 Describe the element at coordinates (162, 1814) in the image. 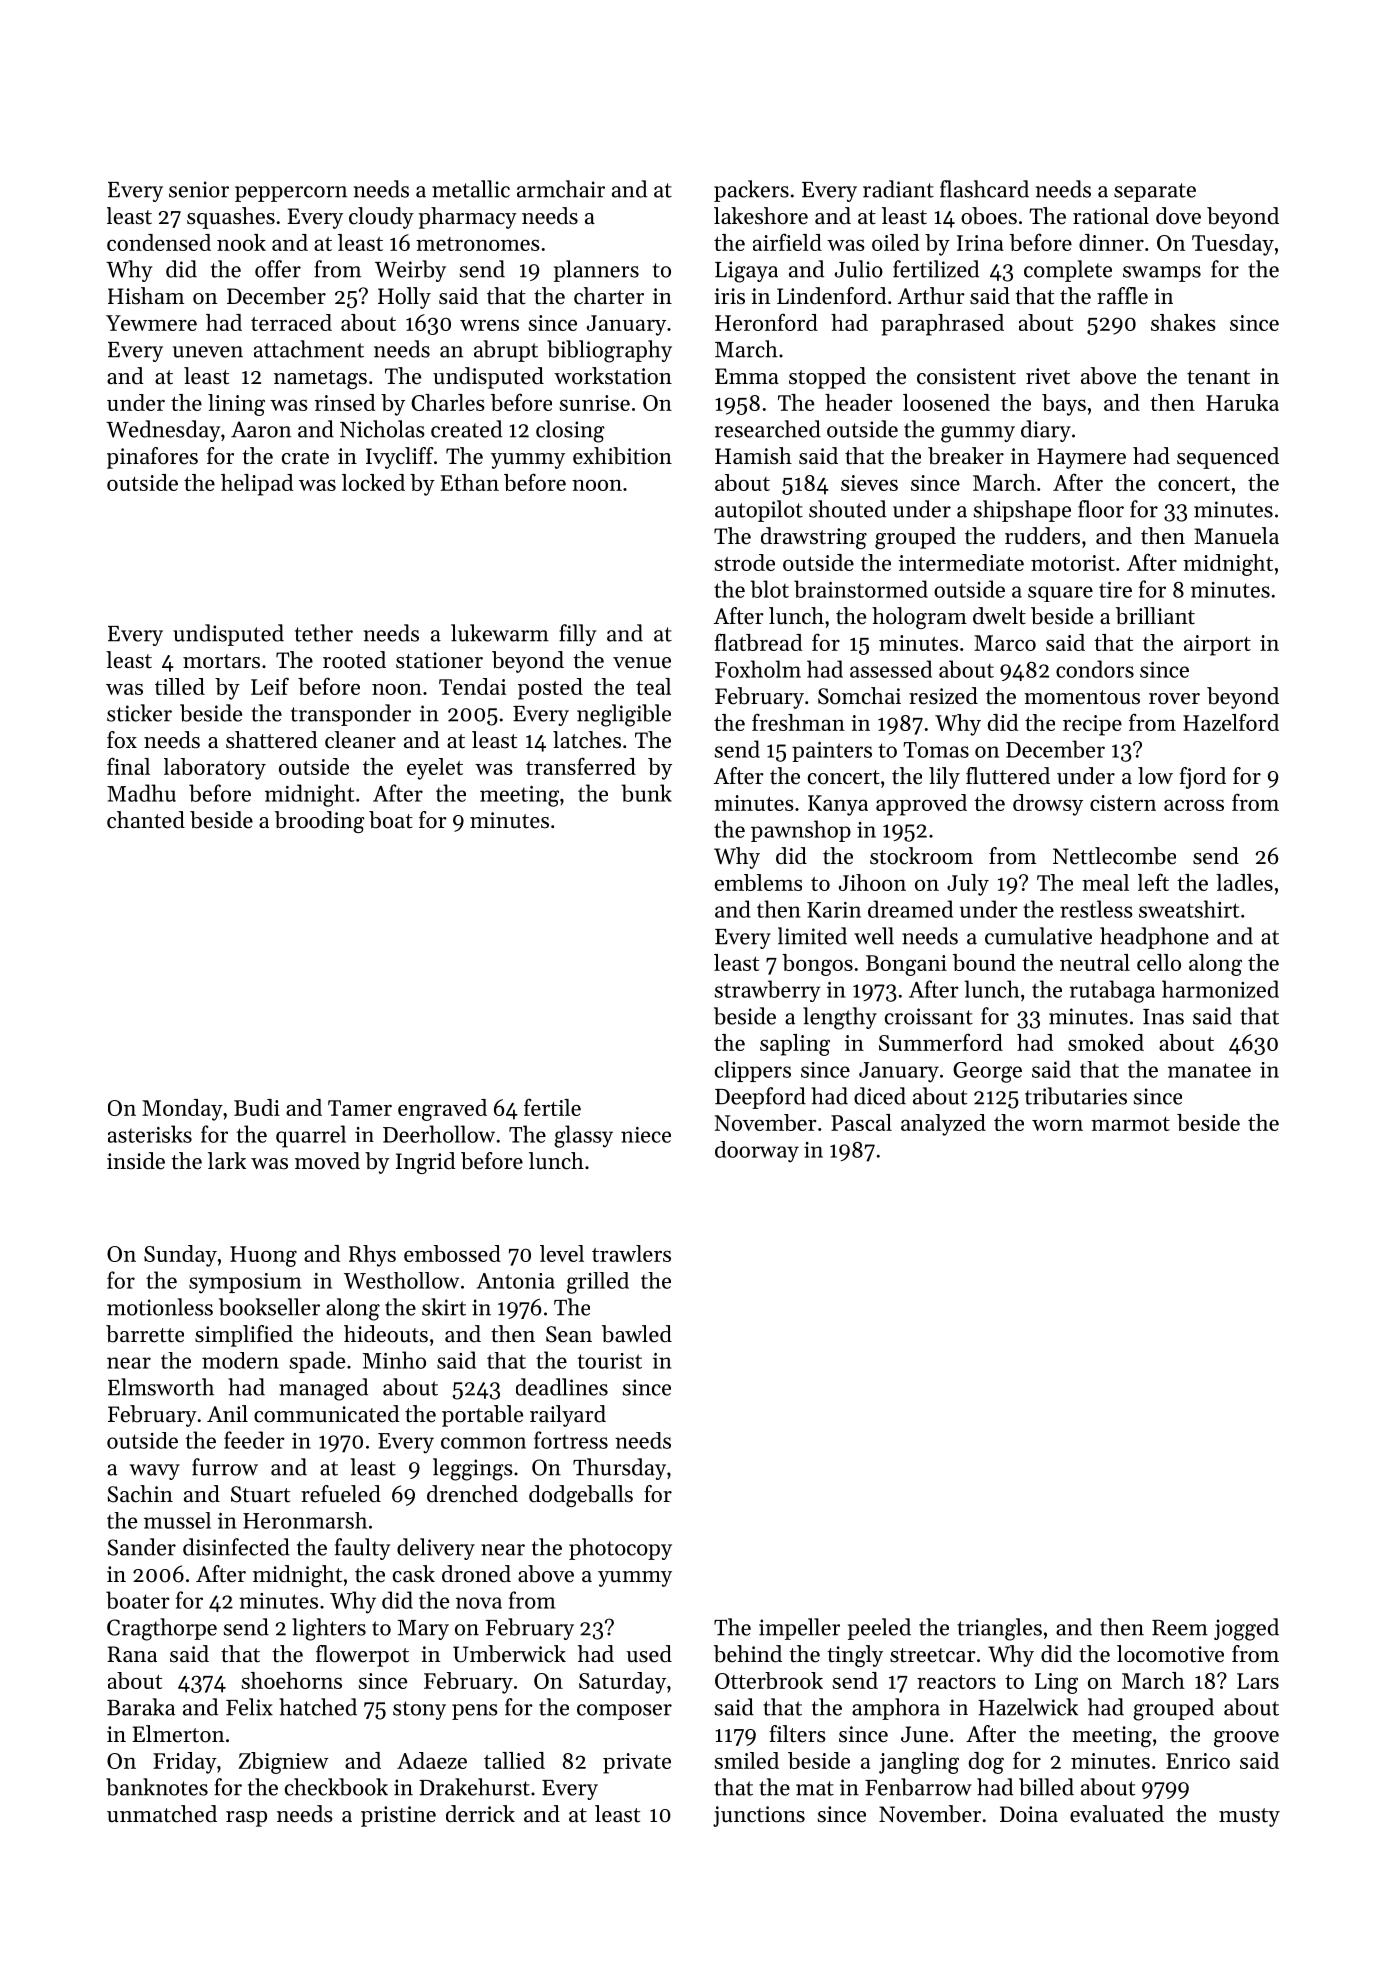

I see `unmatched` at that location.
